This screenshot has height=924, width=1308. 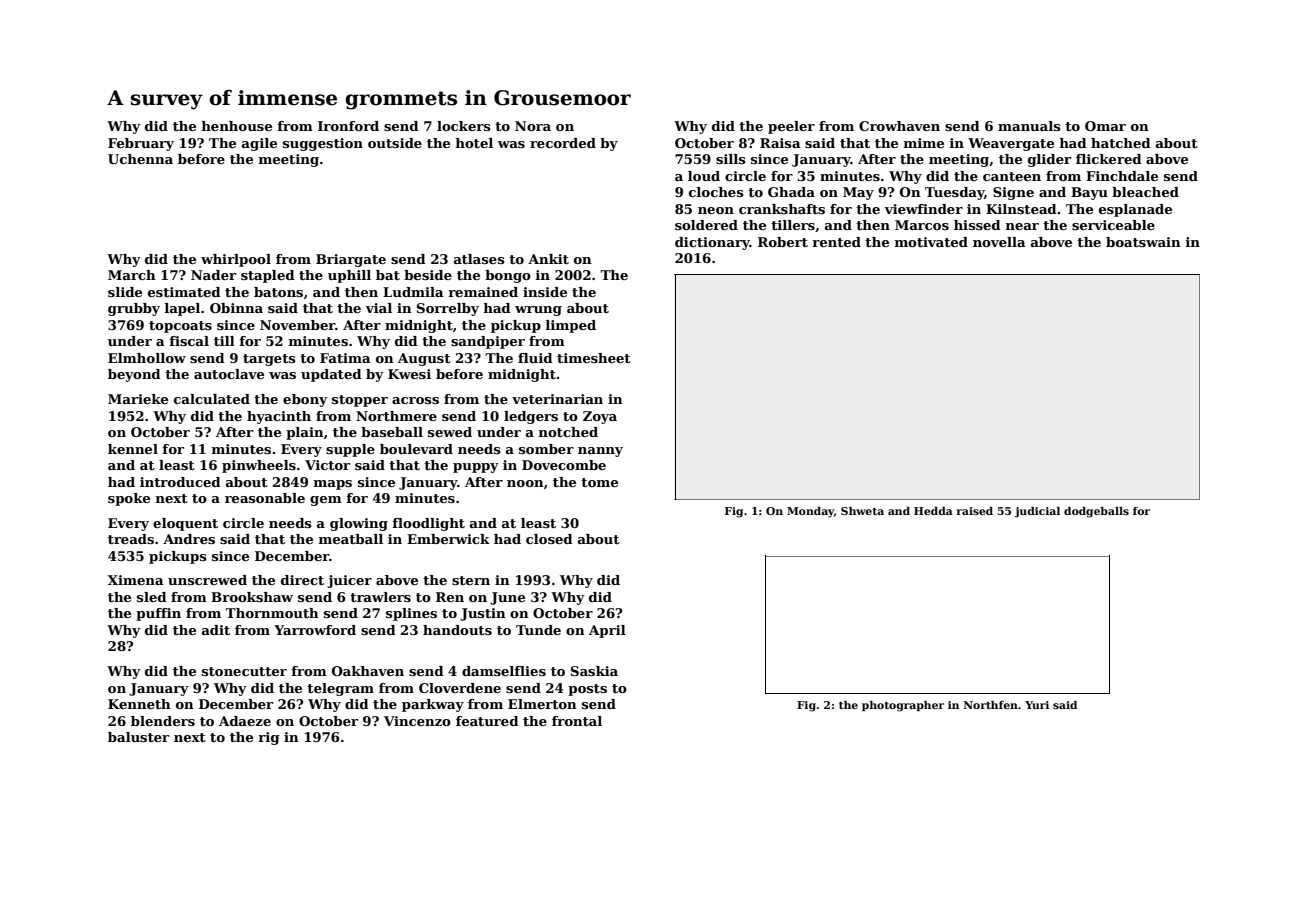 I want to click on crankshafts, so click(x=782, y=209).
